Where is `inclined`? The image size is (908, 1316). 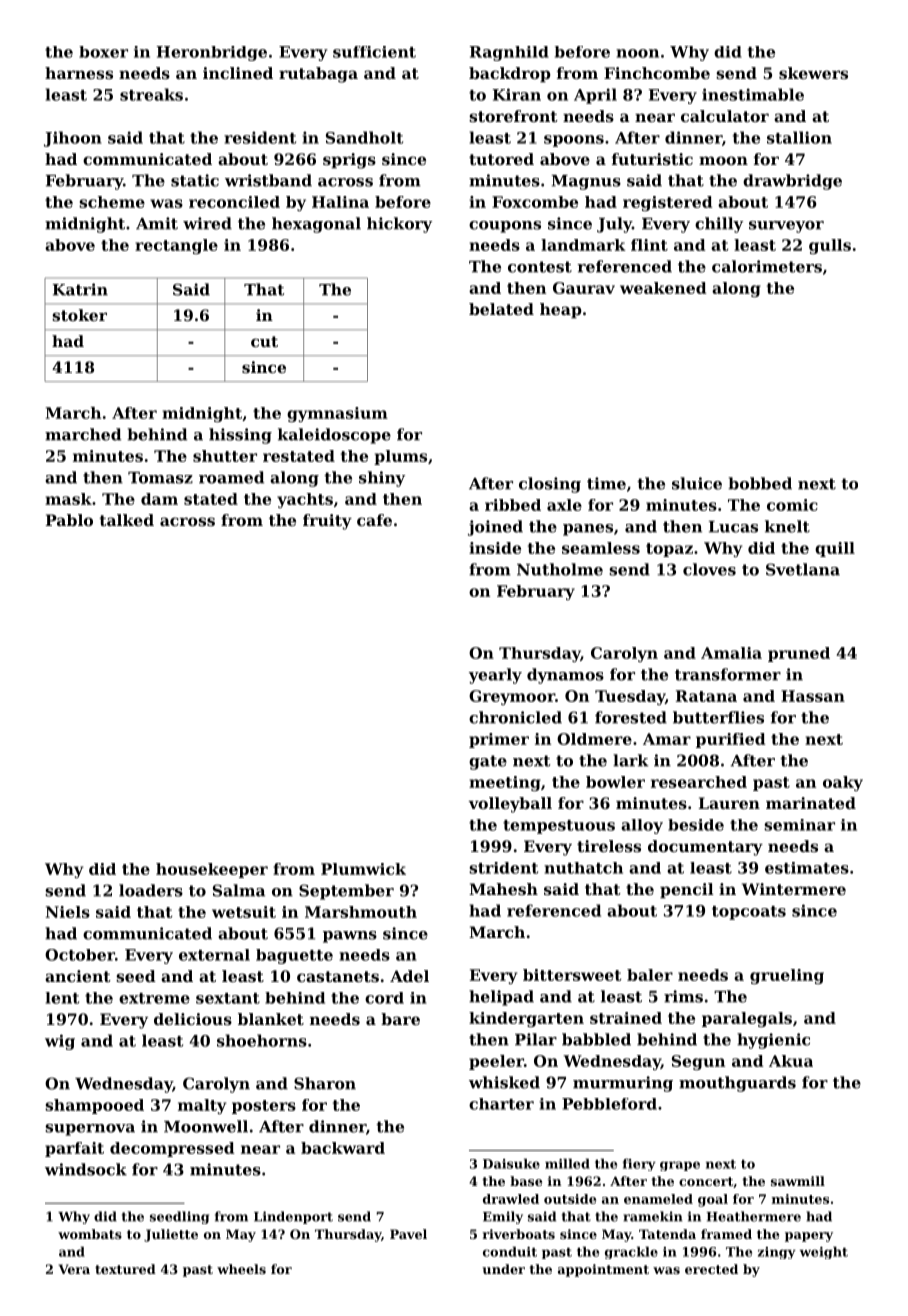 inclined is located at coordinates (238, 73).
